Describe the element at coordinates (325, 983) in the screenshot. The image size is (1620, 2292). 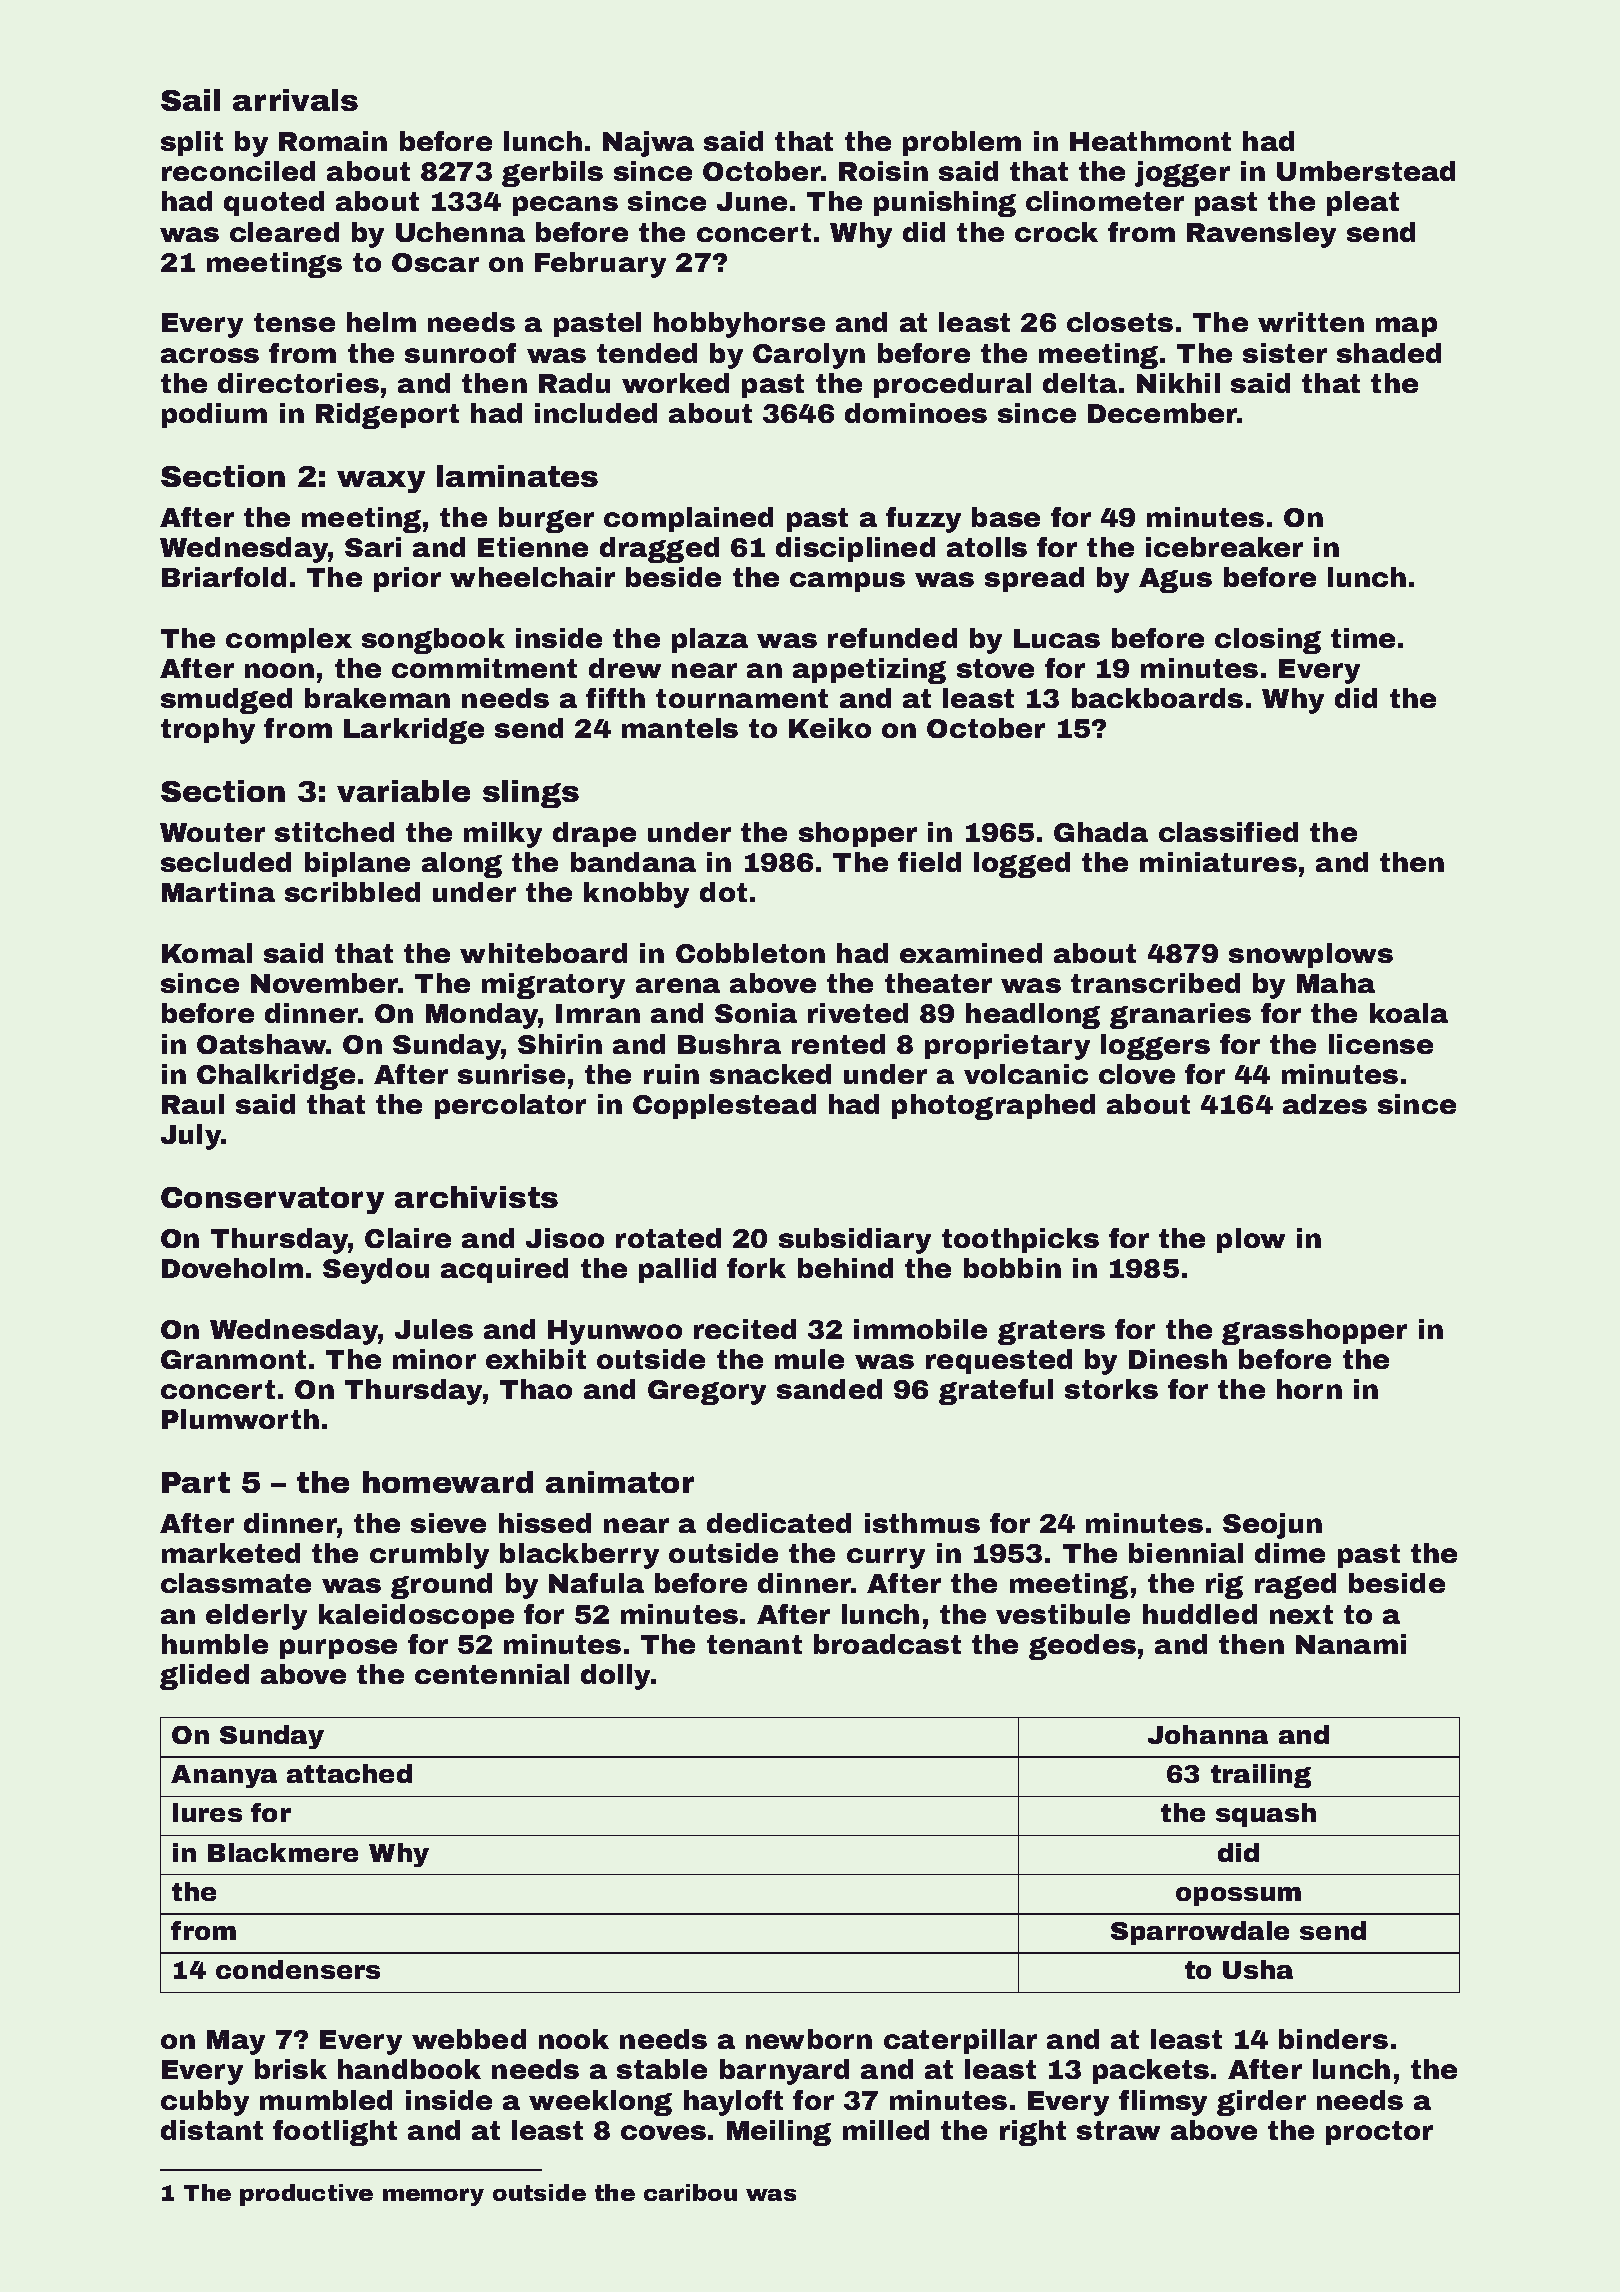
I see `November` at that location.
